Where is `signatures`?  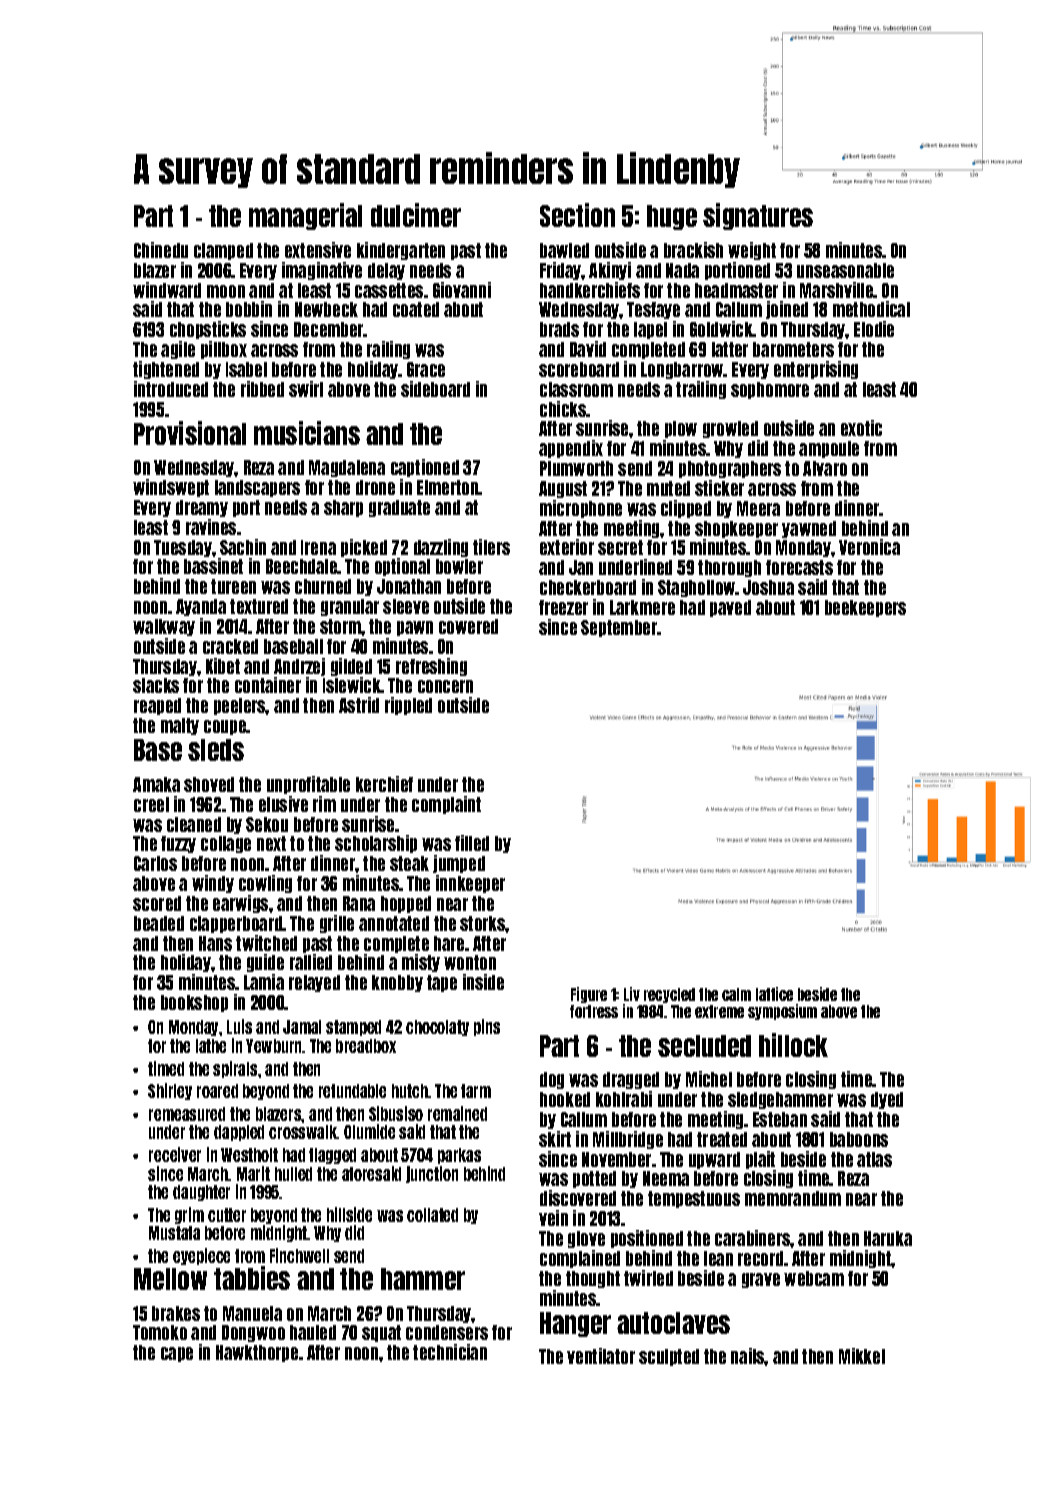
signatures is located at coordinates (758, 216).
